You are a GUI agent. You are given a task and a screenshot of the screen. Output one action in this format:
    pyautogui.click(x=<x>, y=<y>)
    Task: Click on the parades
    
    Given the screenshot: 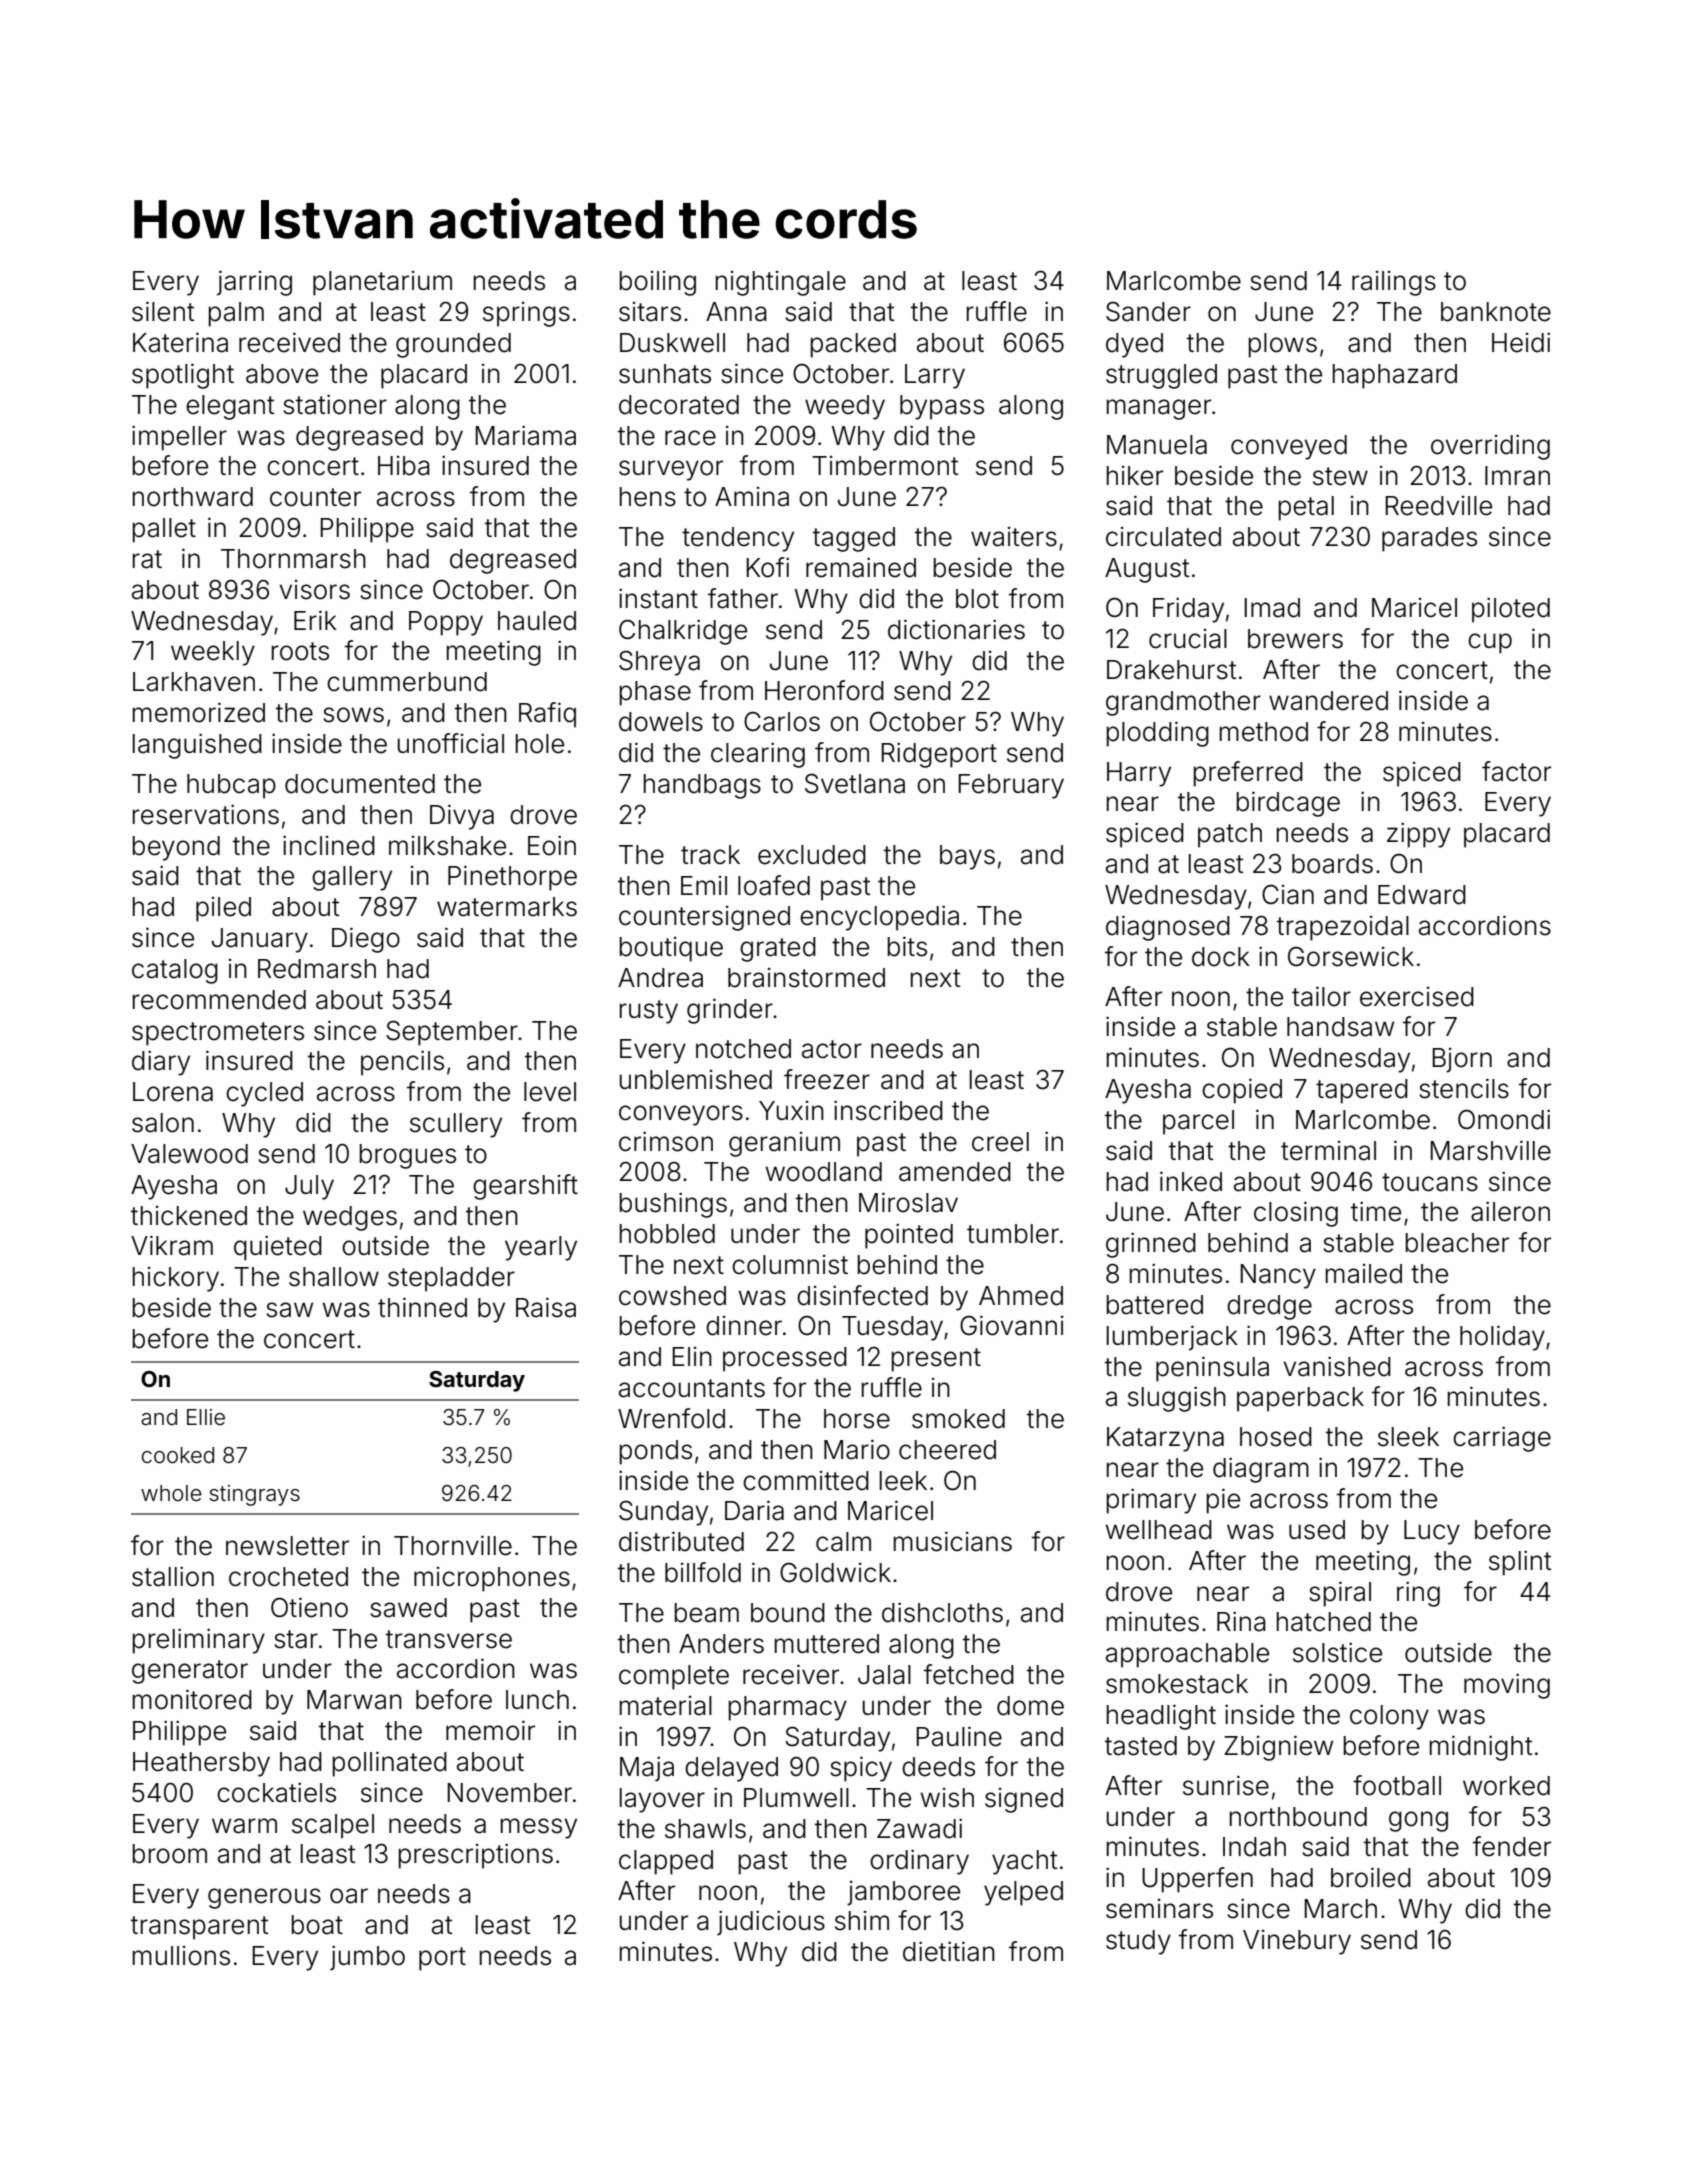 What is the action you would take?
    pyautogui.click(x=1429, y=539)
